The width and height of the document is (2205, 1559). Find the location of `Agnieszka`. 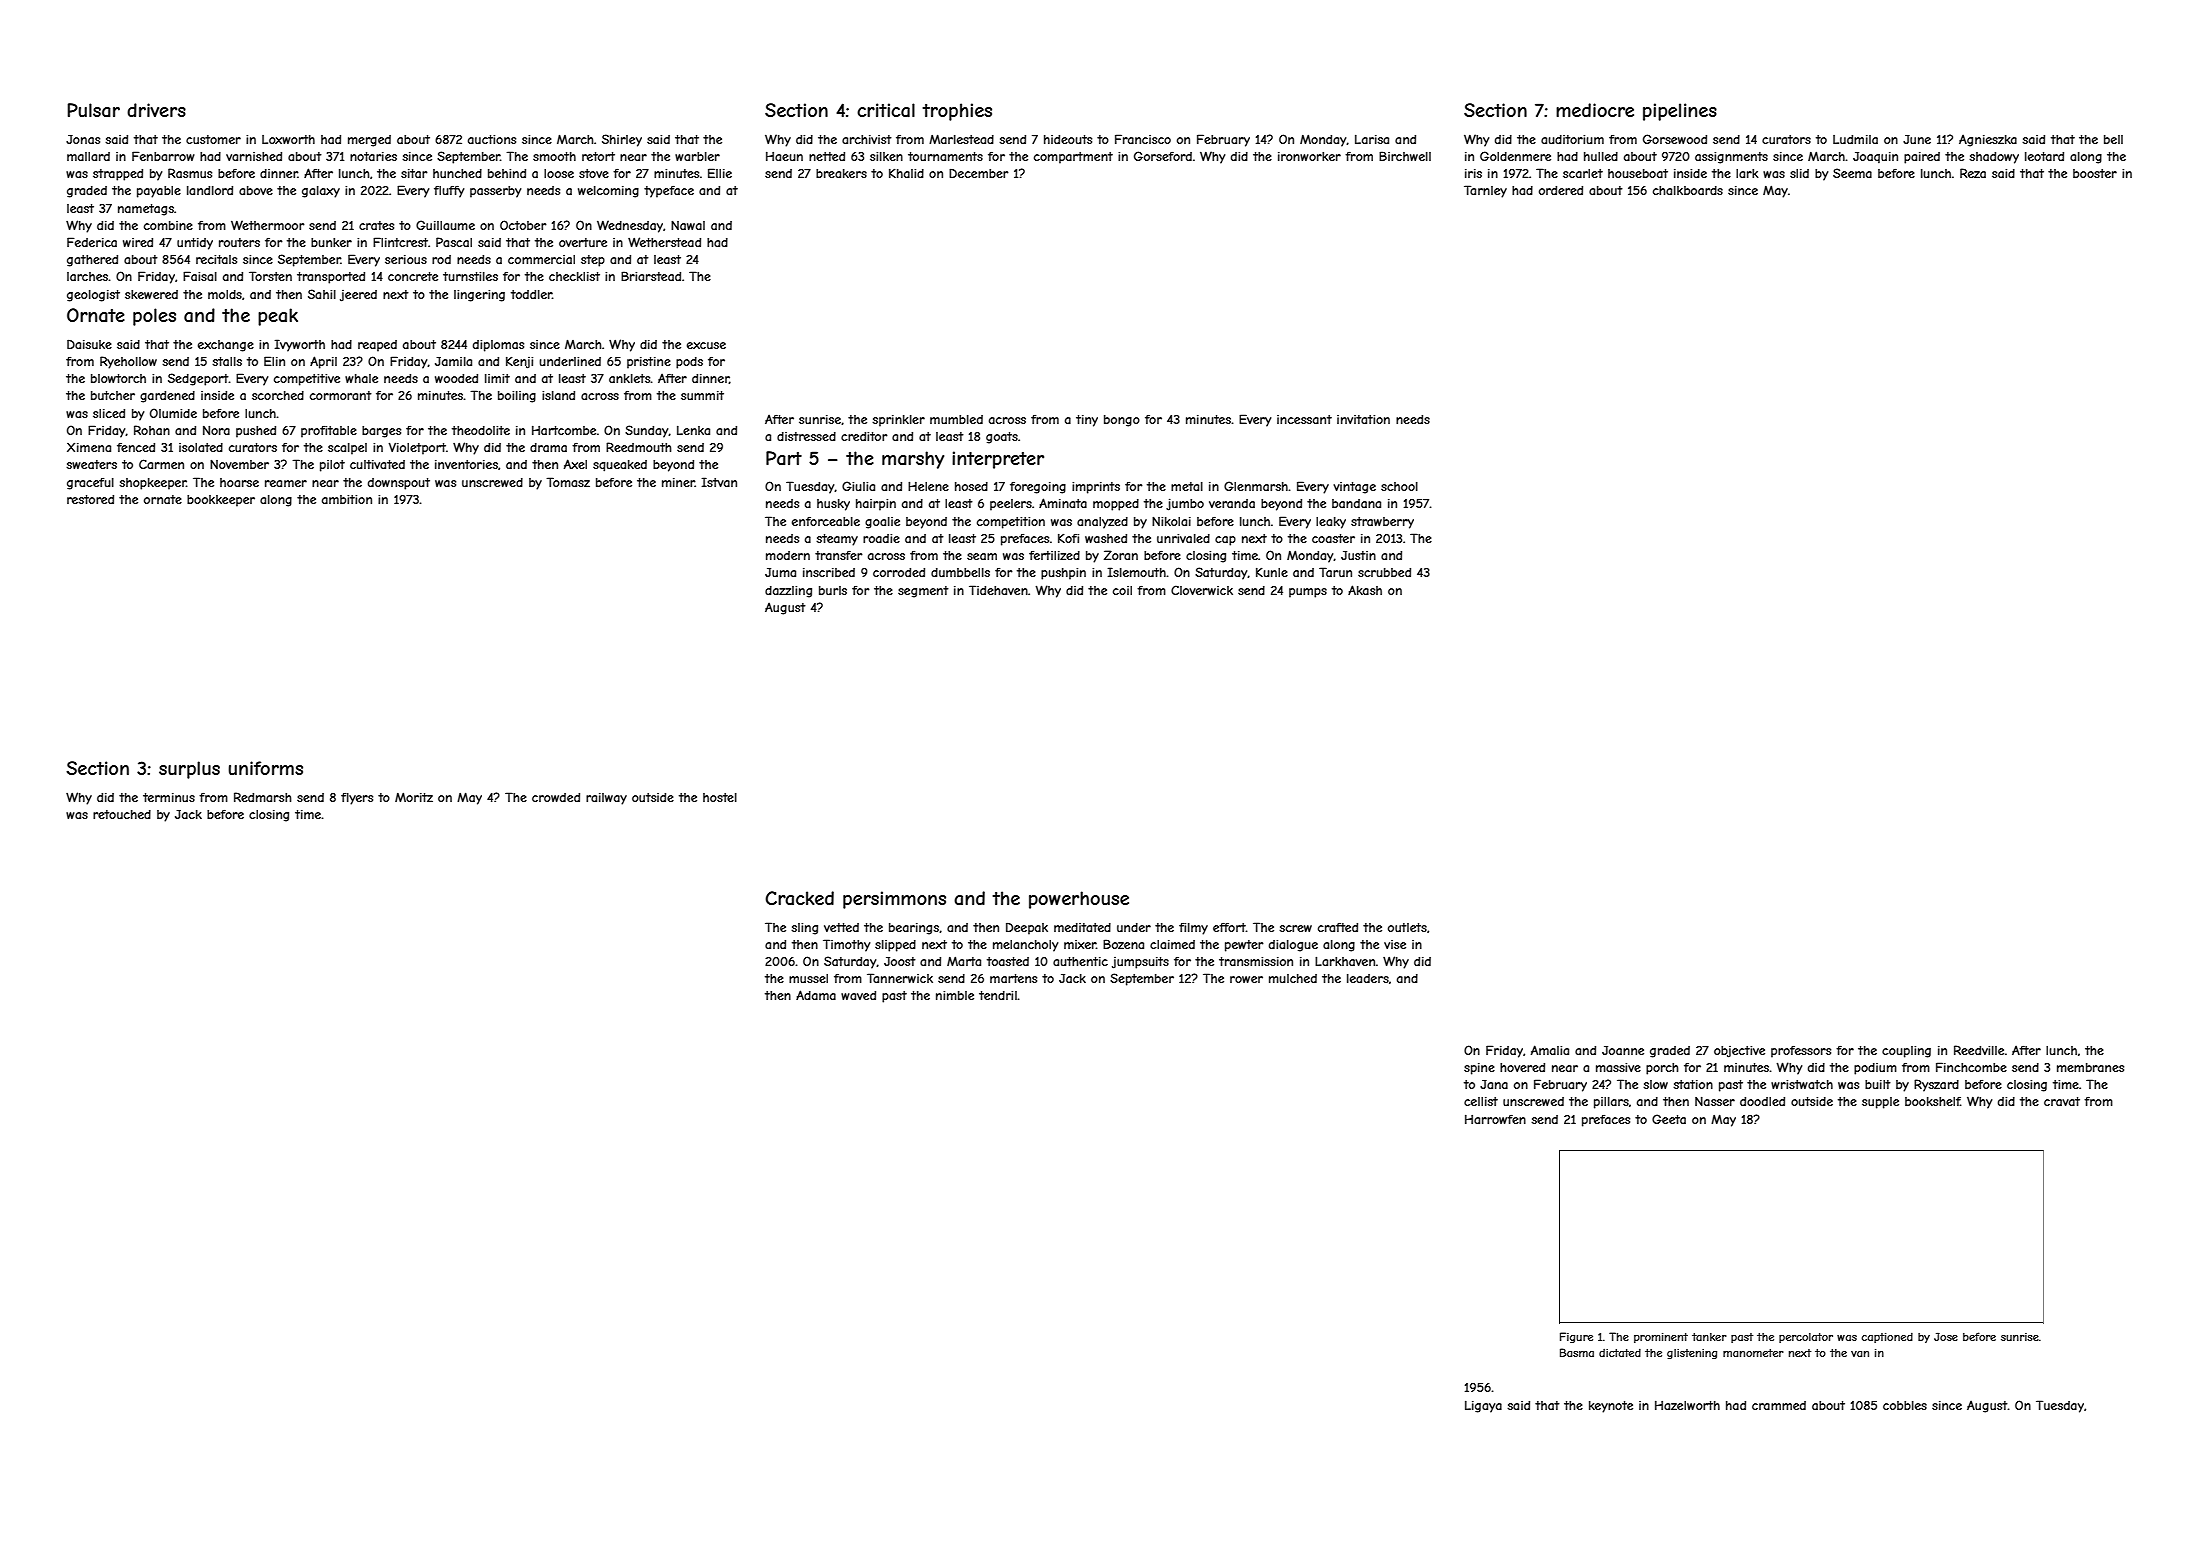

Agnieszka is located at coordinates (1988, 140).
